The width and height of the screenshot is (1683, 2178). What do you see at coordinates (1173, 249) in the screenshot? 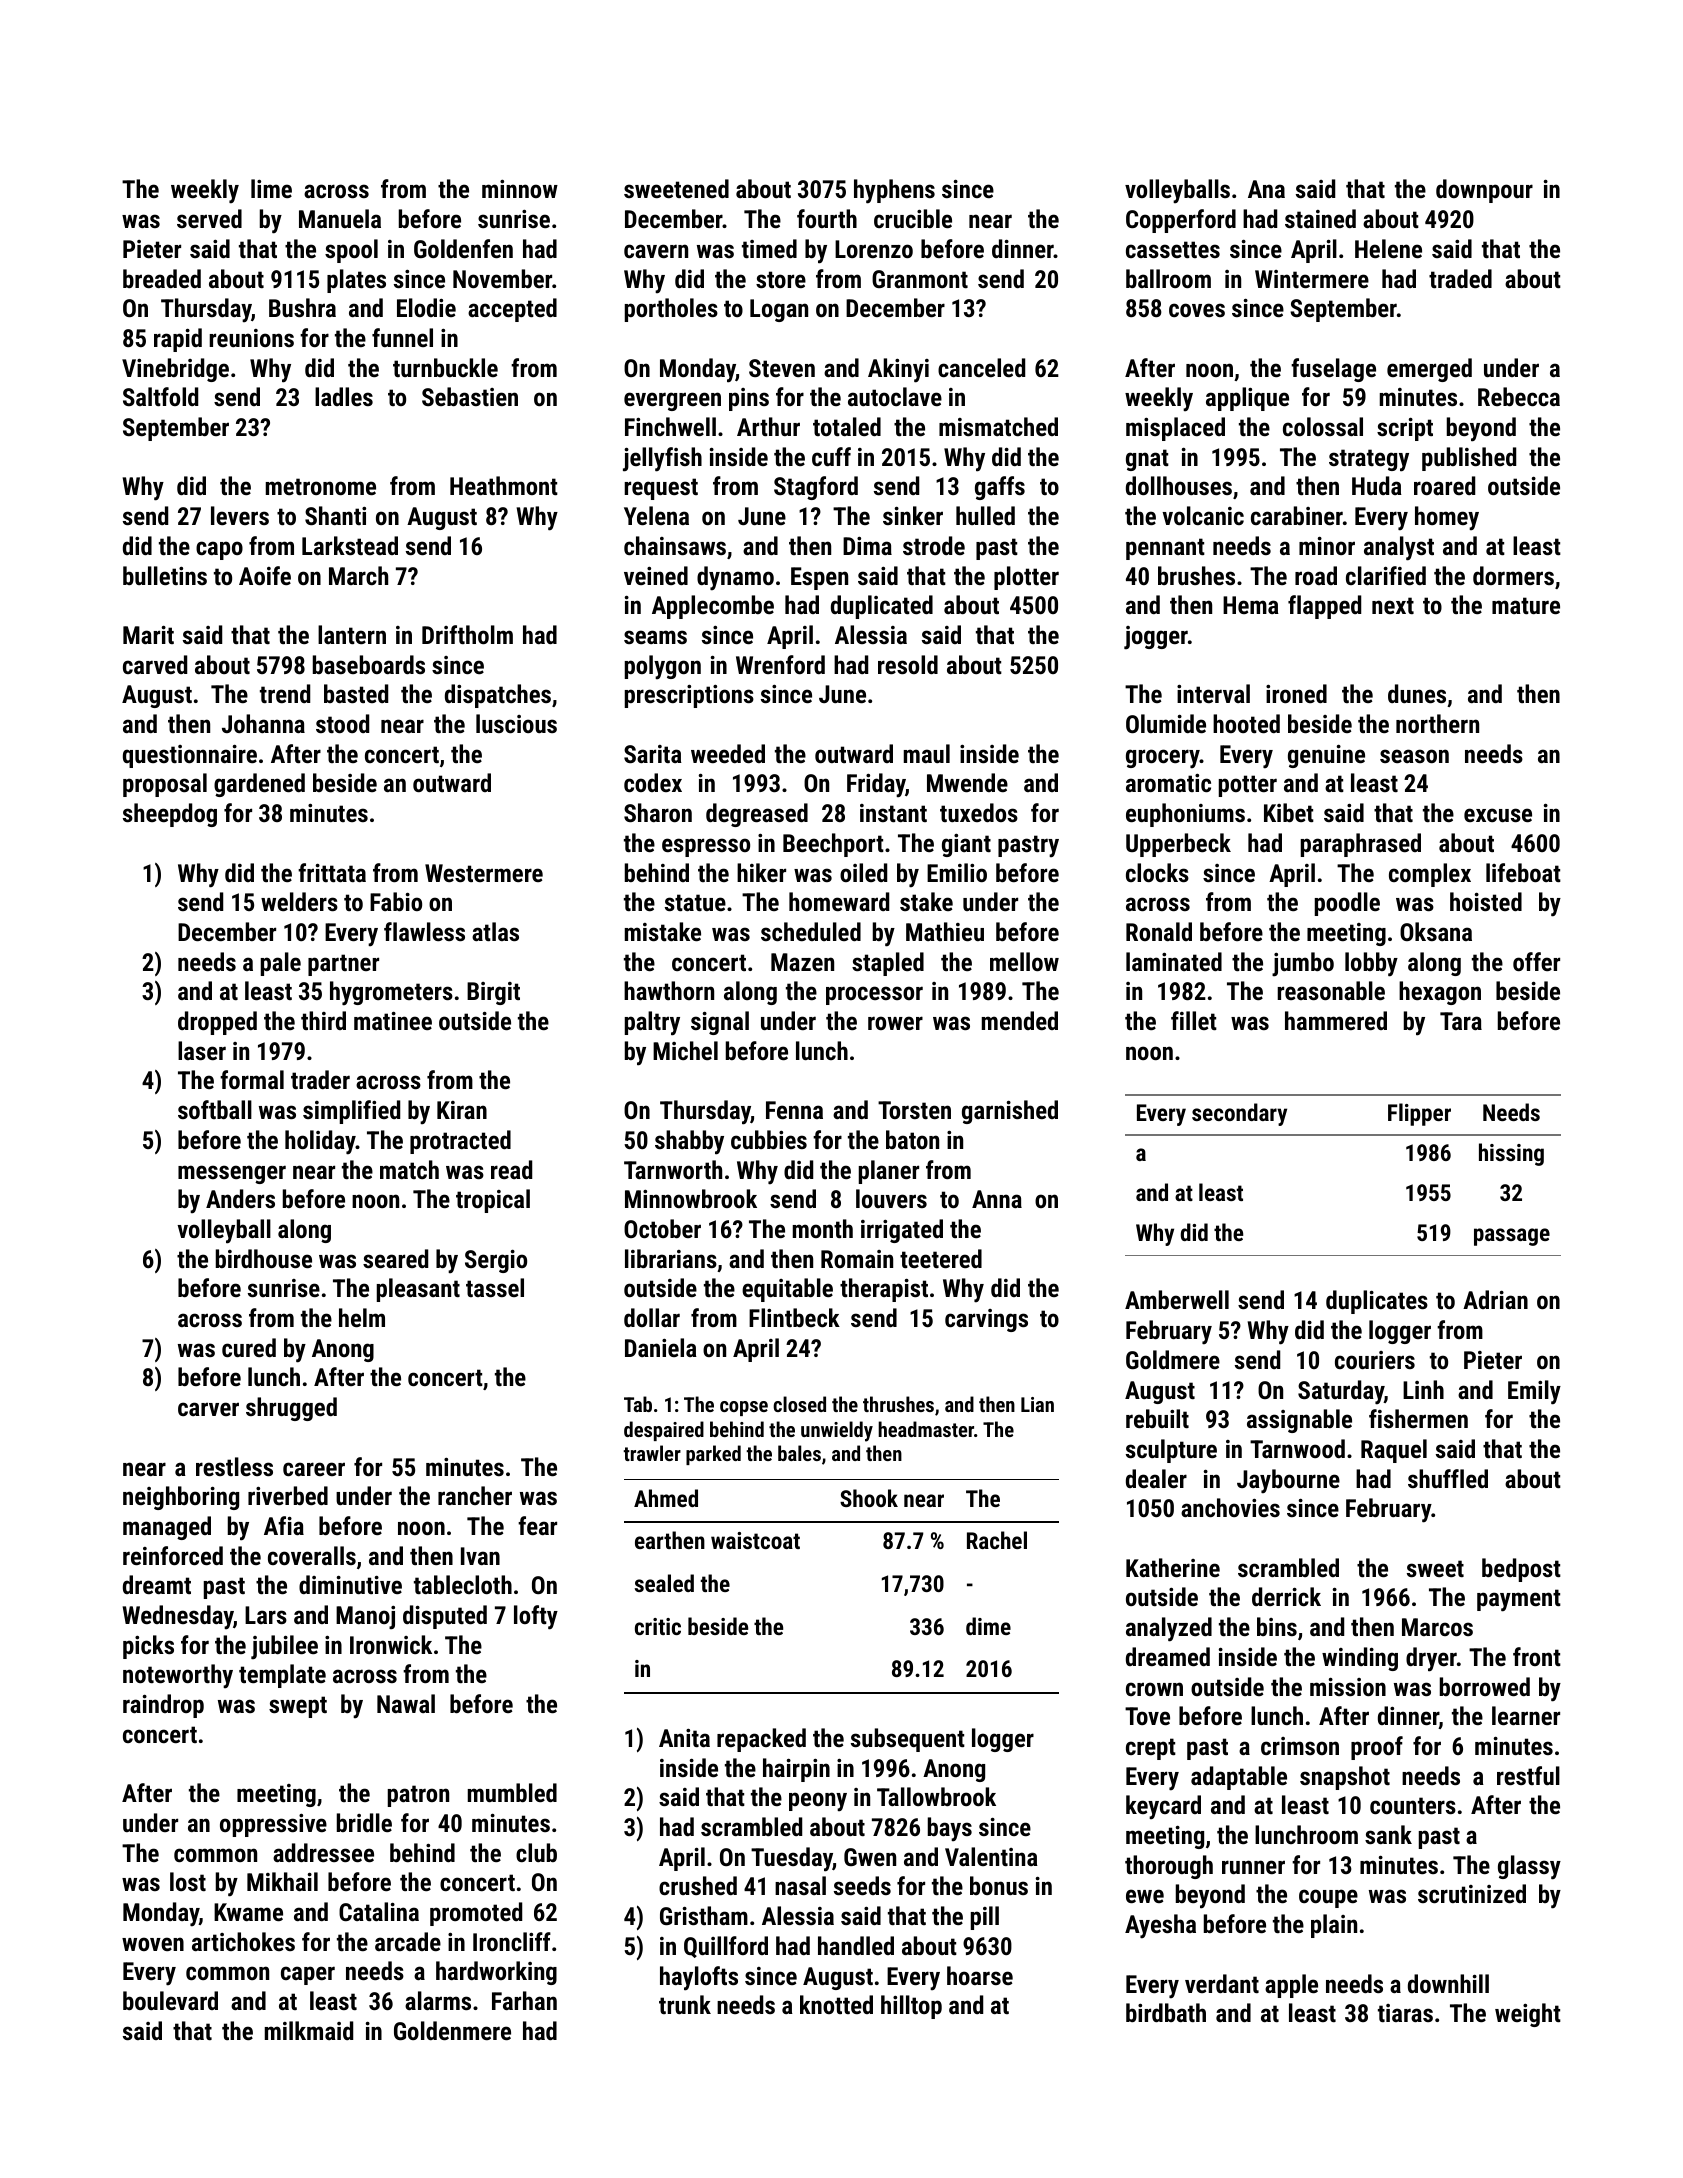
I see `cassettes` at bounding box center [1173, 249].
